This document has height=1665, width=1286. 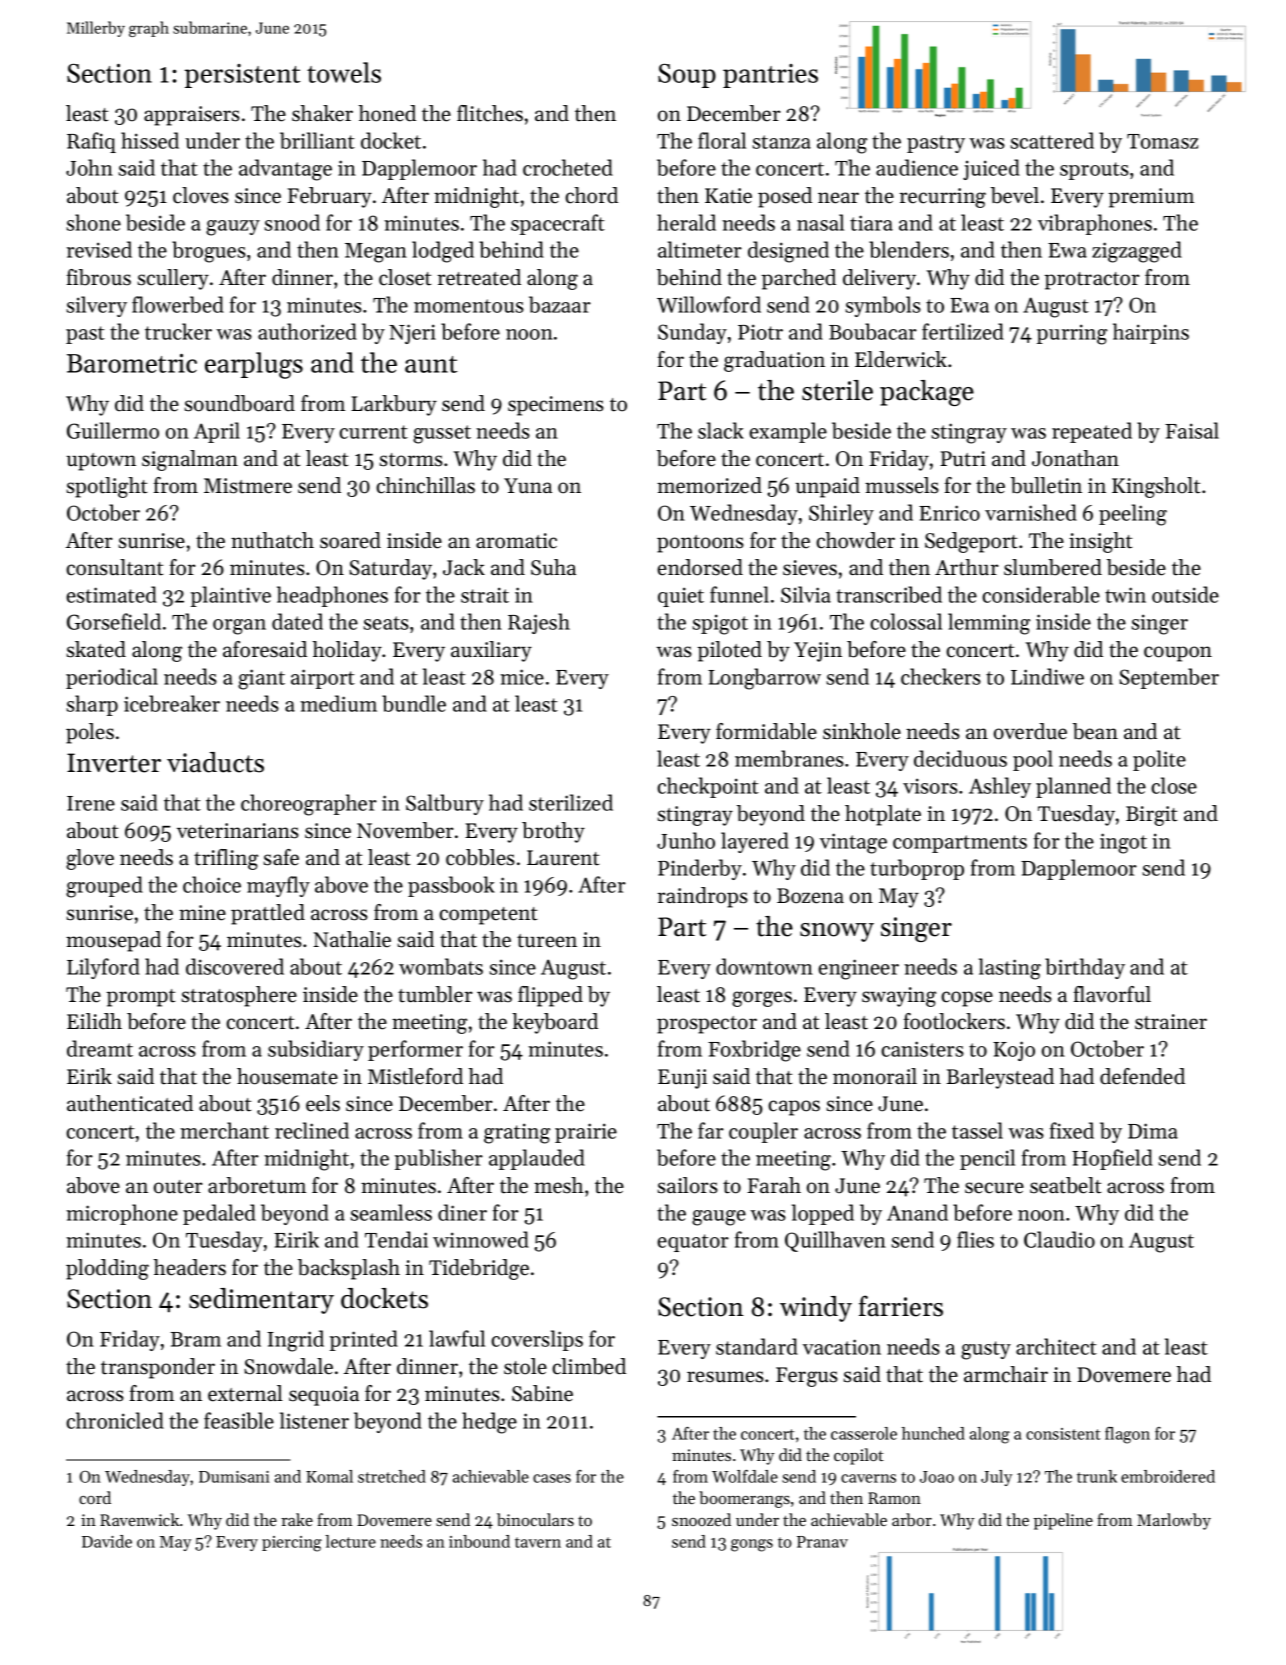 I want to click on spigot, so click(x=720, y=624).
